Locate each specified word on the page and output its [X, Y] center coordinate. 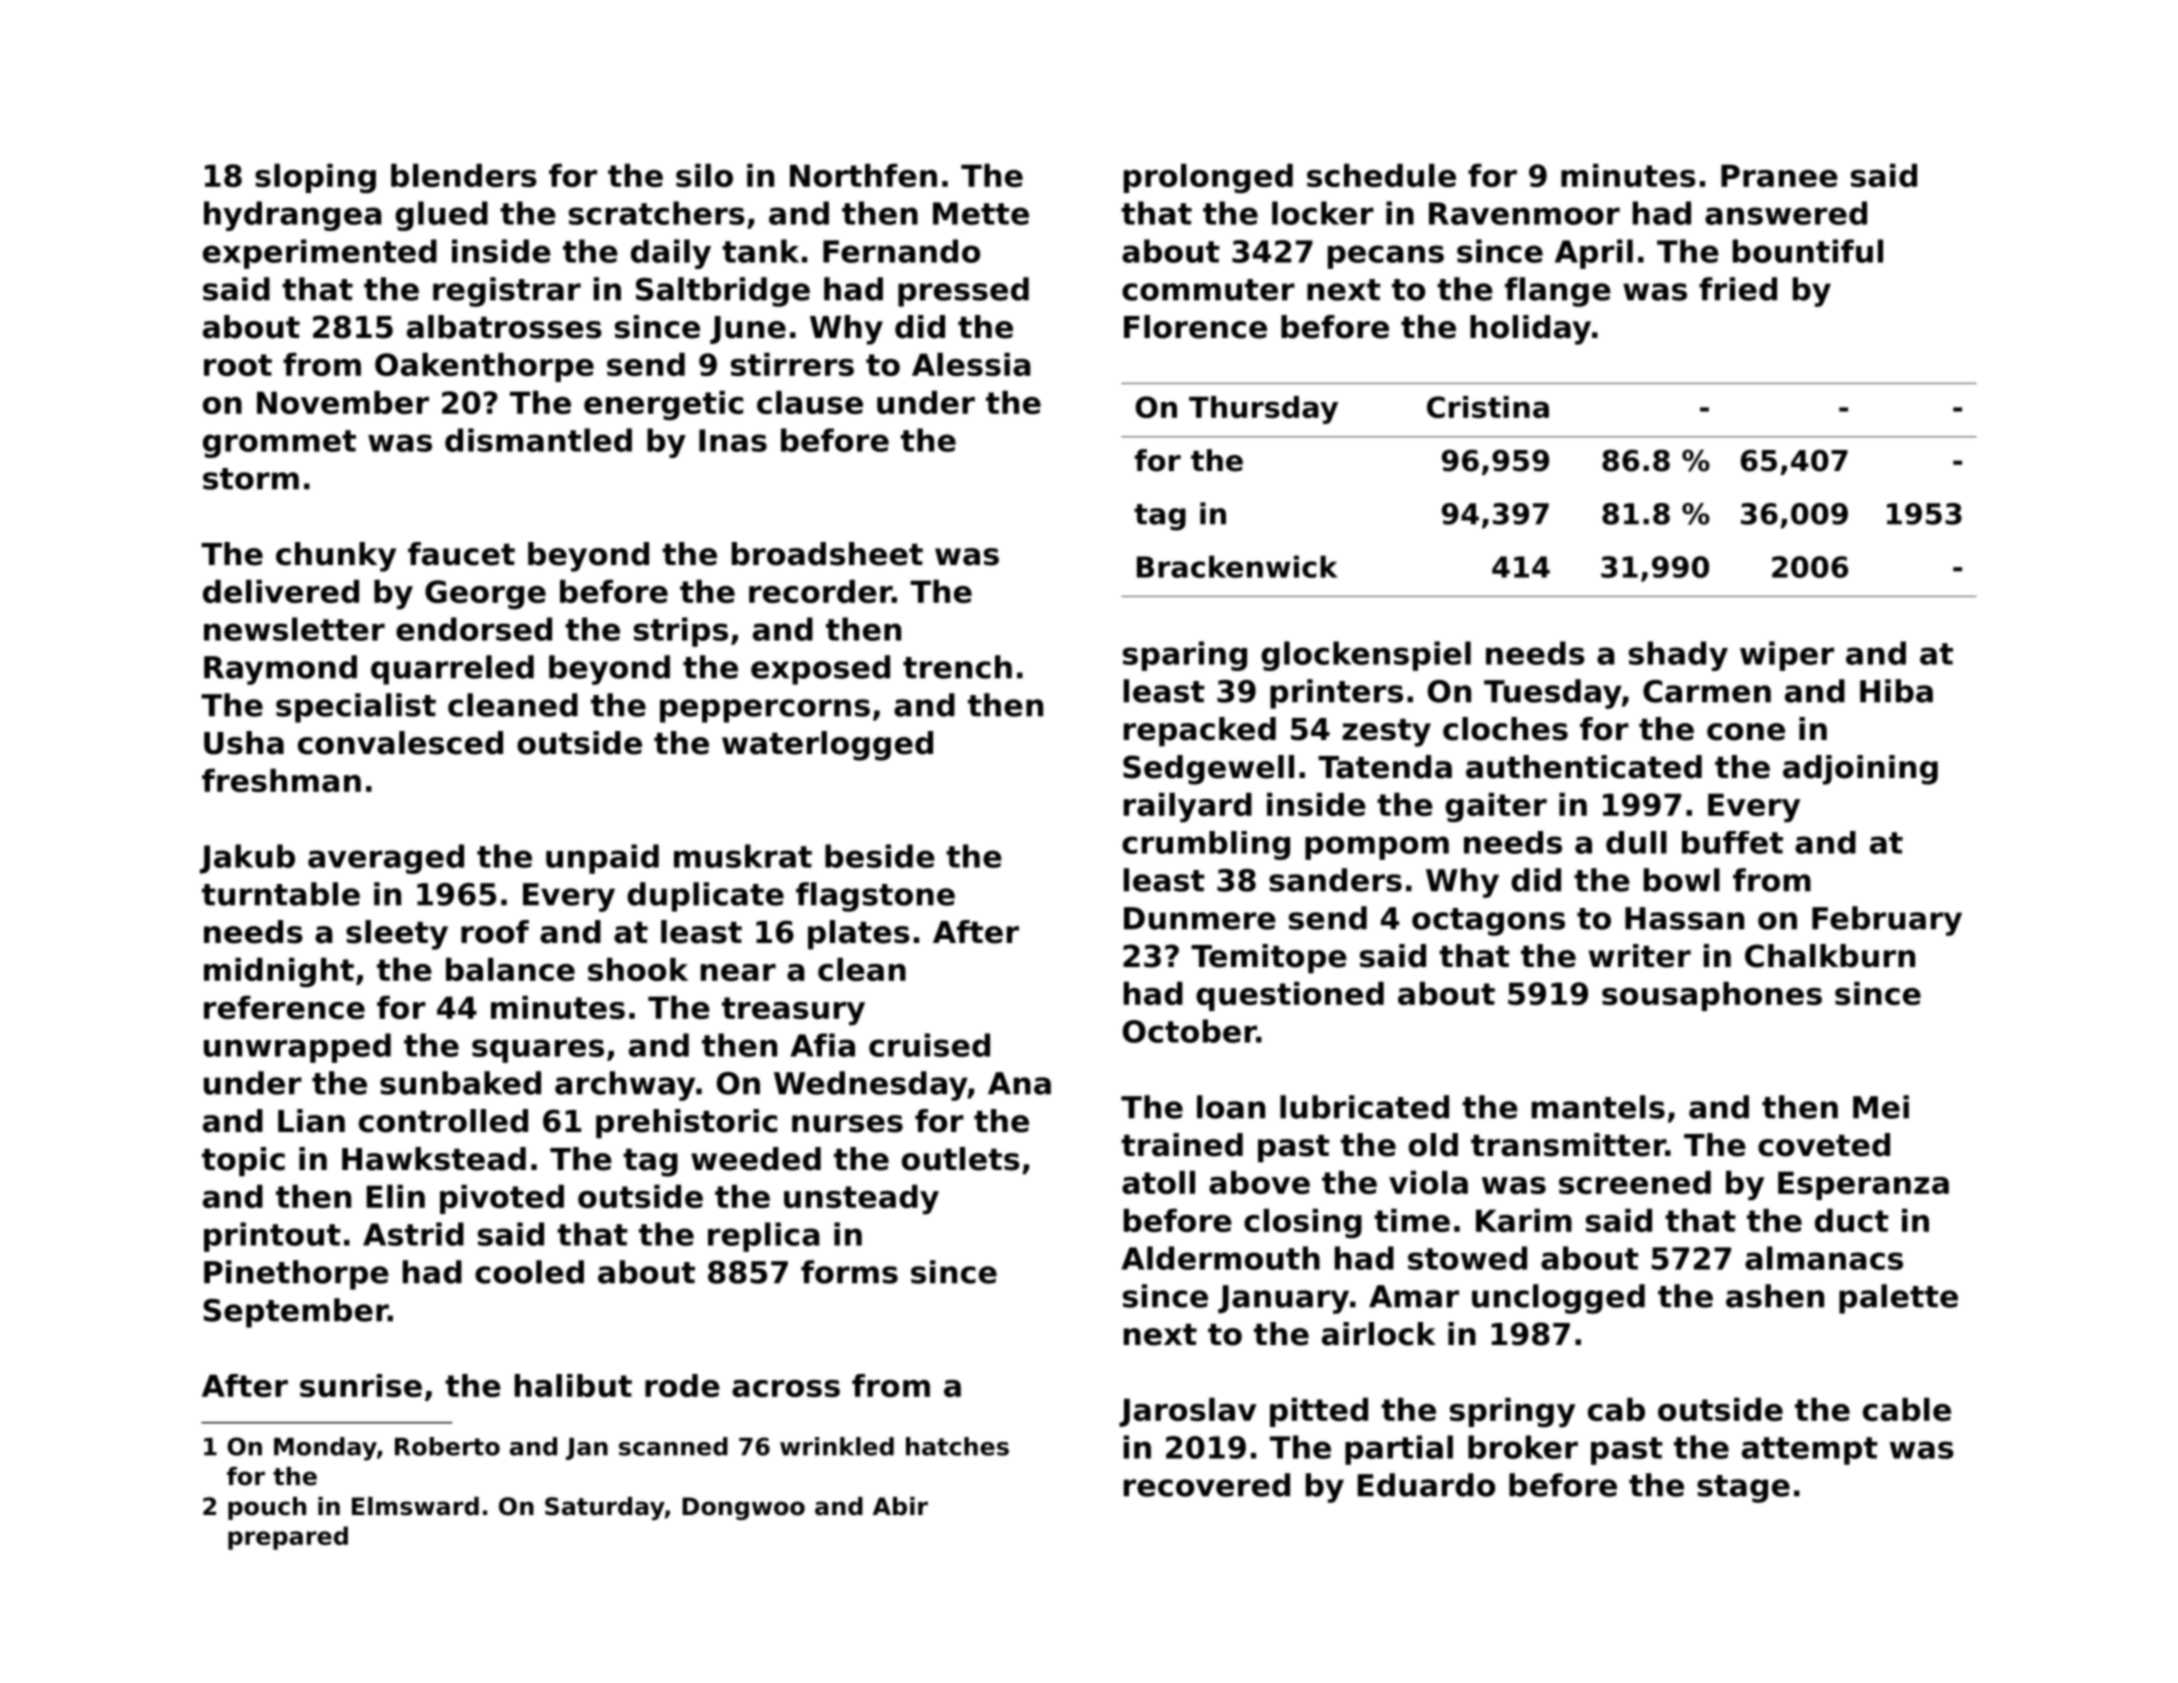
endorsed [474, 629]
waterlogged [827, 746]
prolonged [1208, 179]
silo [704, 175]
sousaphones [1712, 996]
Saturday [605, 1508]
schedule [1381, 175]
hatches [957, 1446]
